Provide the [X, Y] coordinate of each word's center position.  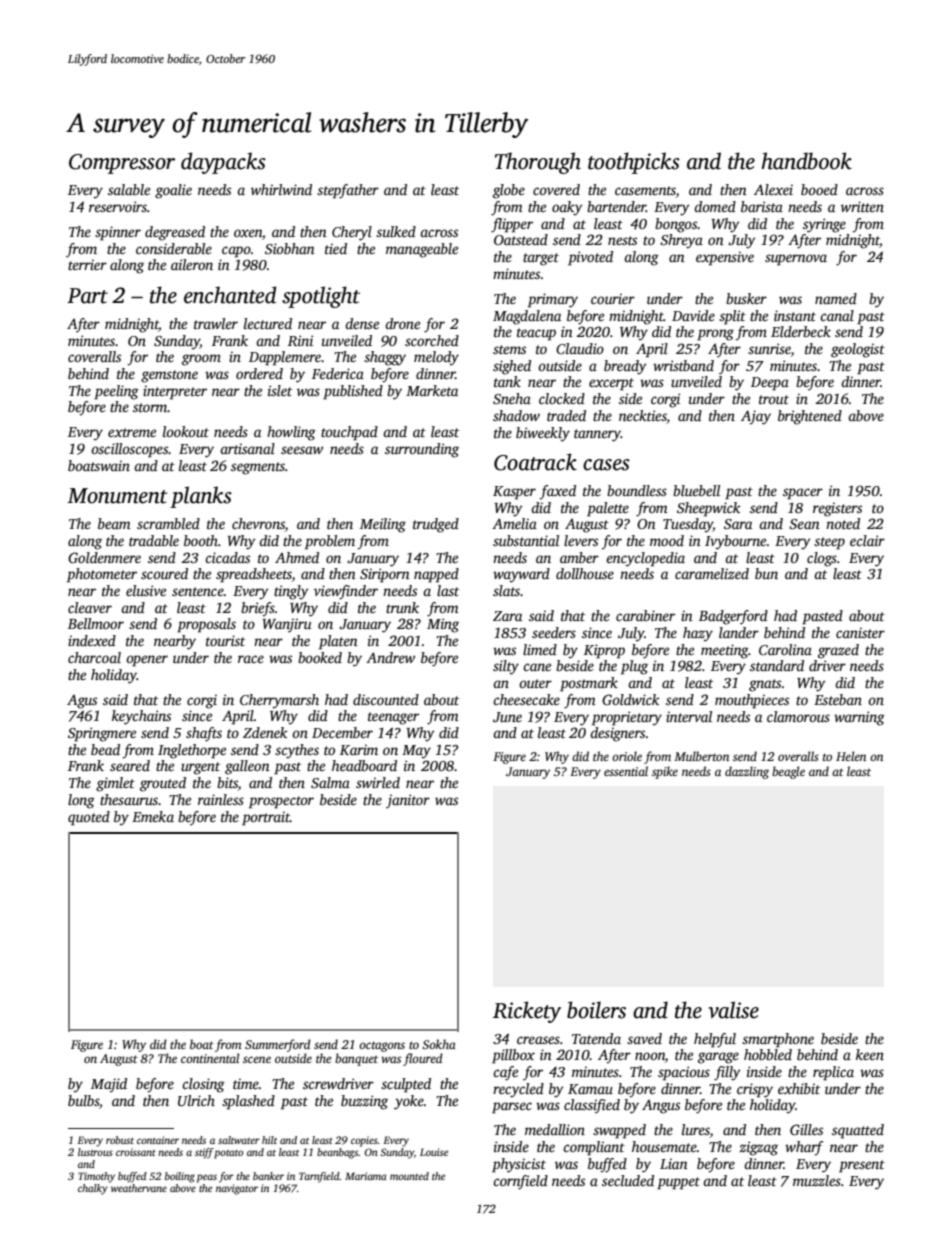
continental [210, 1058]
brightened [810, 417]
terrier [87, 264]
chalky [93, 1189]
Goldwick [630, 699]
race [251, 659]
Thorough [538, 163]
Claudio [580, 348]
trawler [216, 323]
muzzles [817, 1180]
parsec [512, 1108]
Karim [359, 749]
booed [819, 189]
